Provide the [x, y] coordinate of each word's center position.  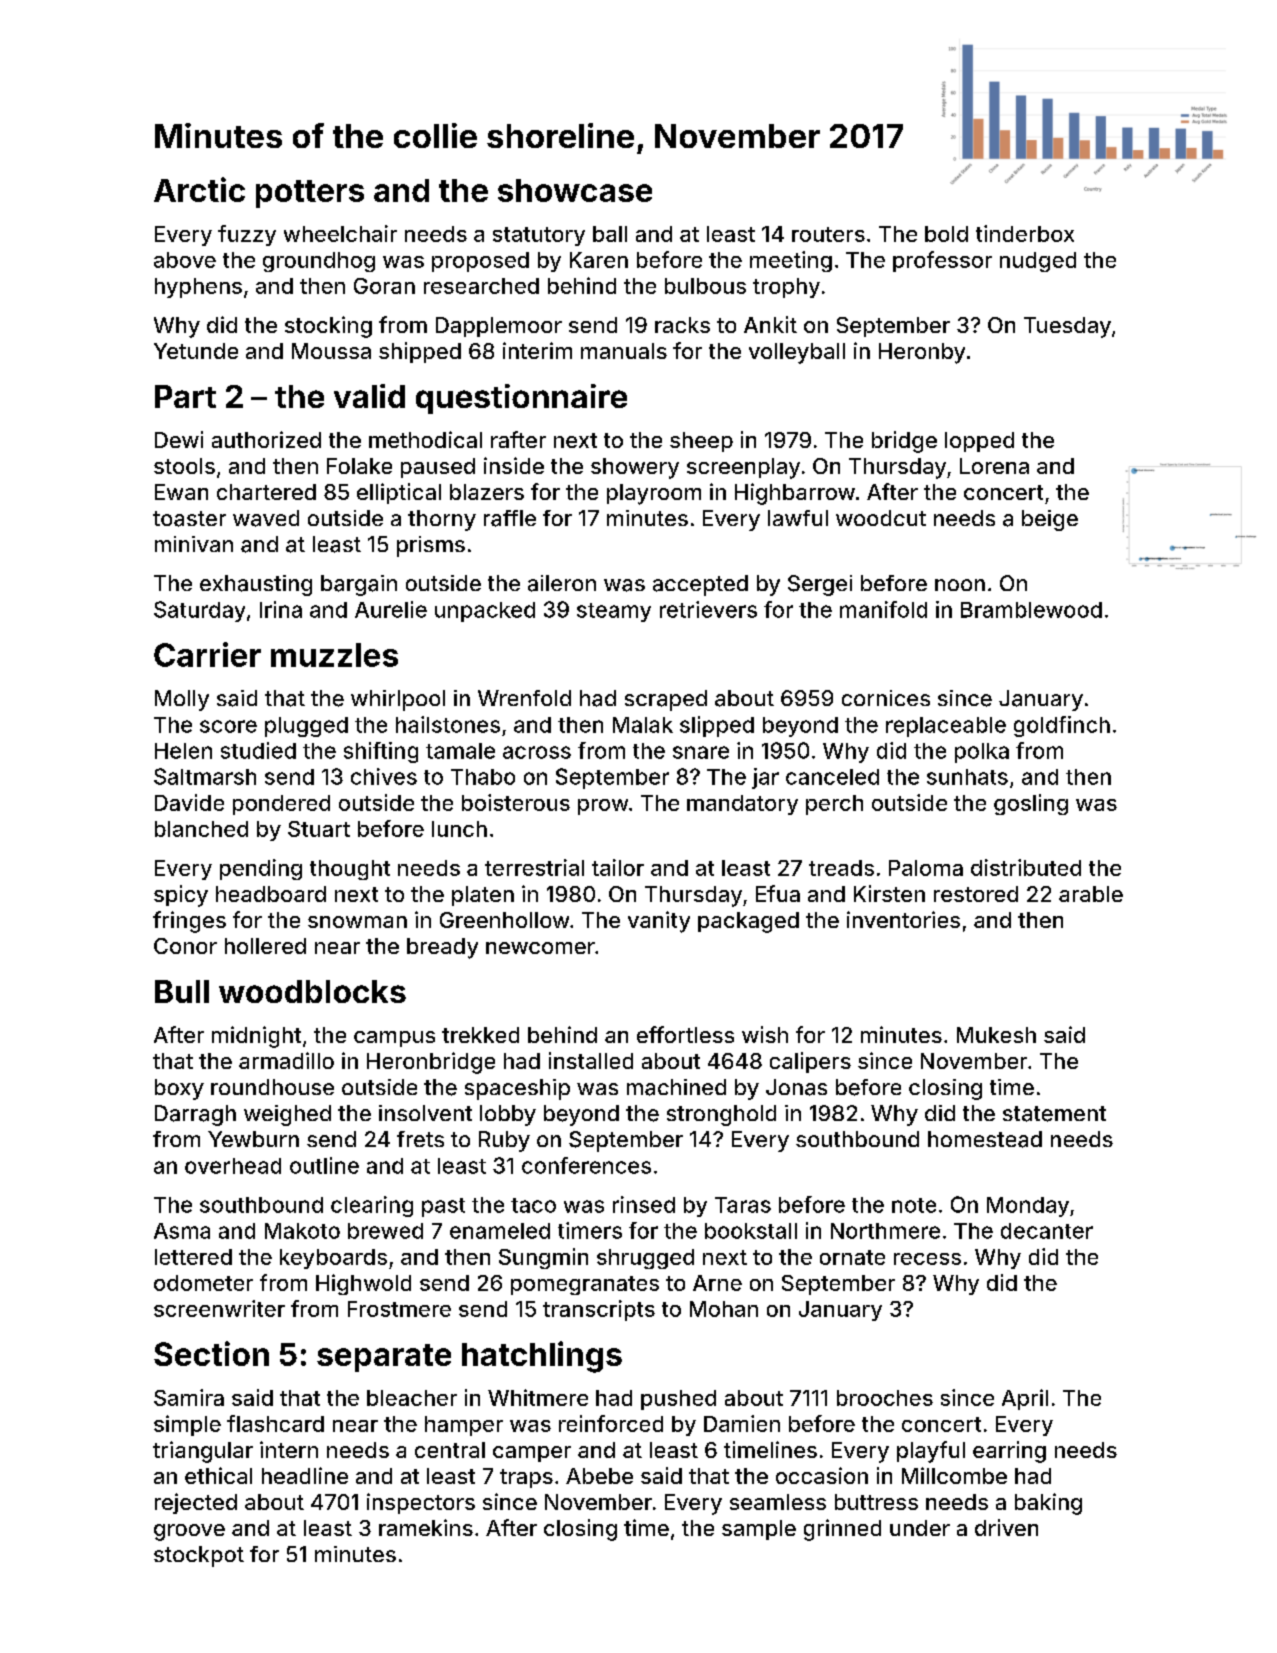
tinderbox [1025, 233]
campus [394, 1039]
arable [1091, 894]
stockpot [199, 1556]
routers [828, 234]
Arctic [199, 189]
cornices [886, 698]
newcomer [540, 948]
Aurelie [391, 609]
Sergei [820, 585]
